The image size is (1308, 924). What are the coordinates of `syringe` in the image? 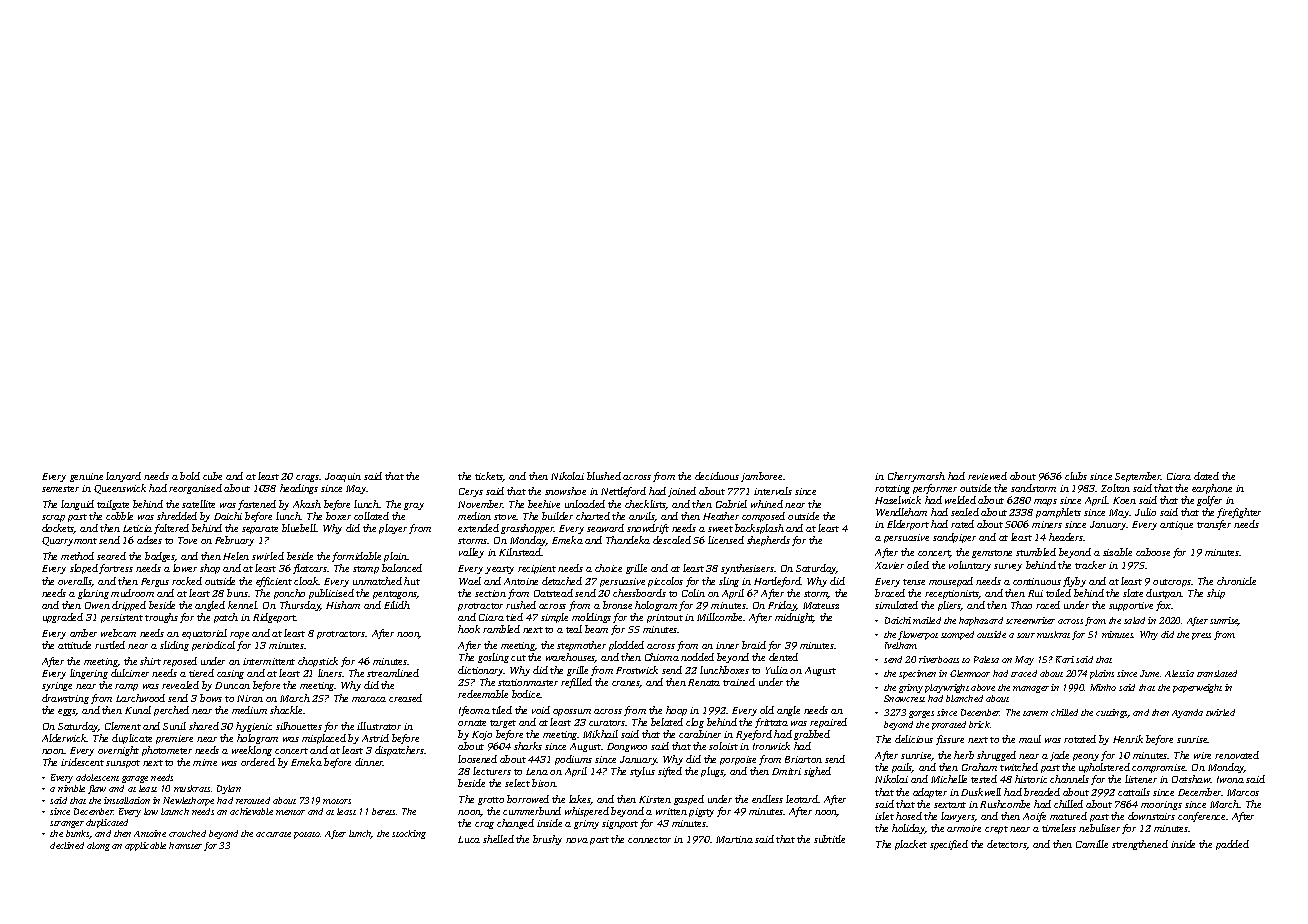 It's located at (57, 686).
